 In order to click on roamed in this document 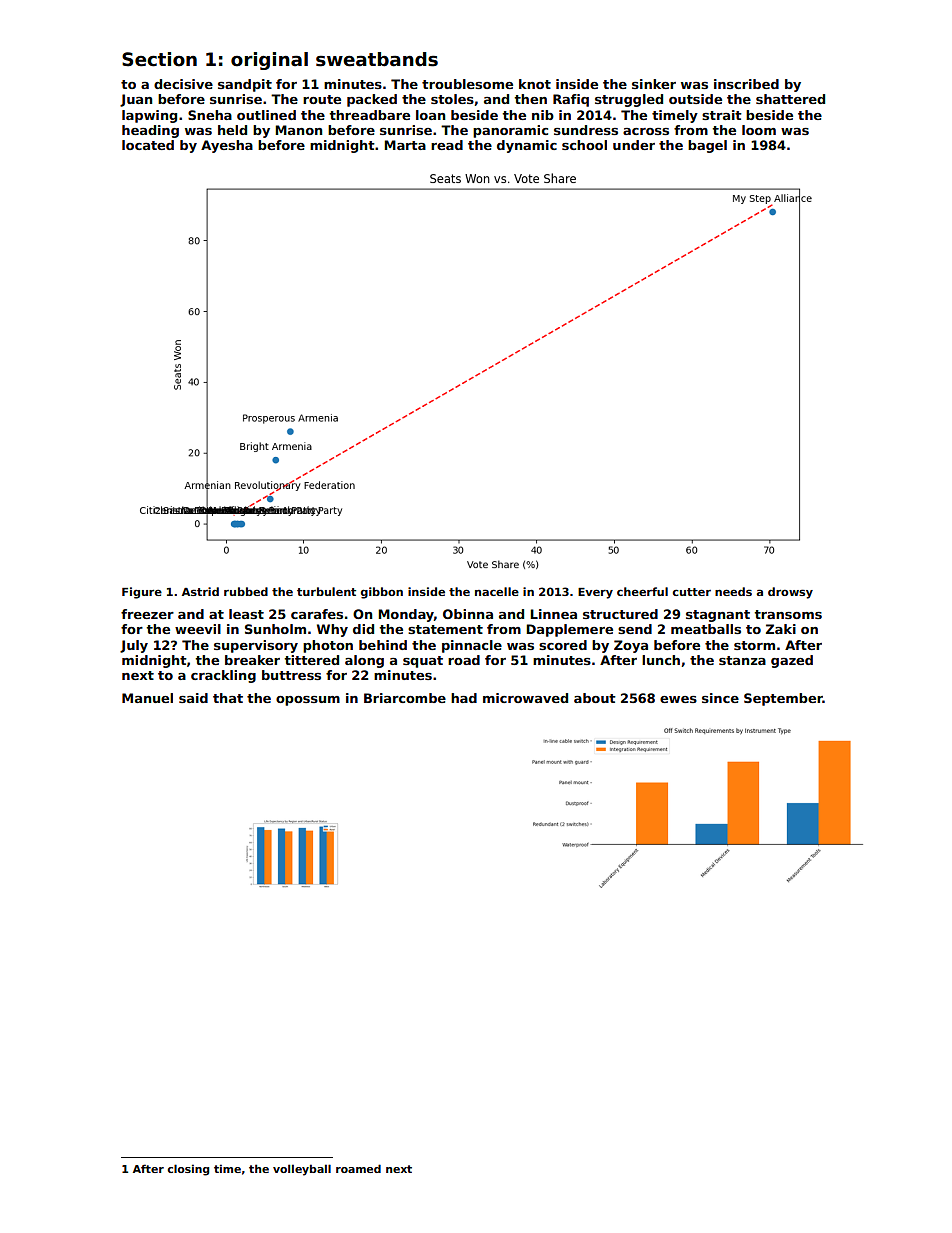, I will do `click(358, 1168)`.
